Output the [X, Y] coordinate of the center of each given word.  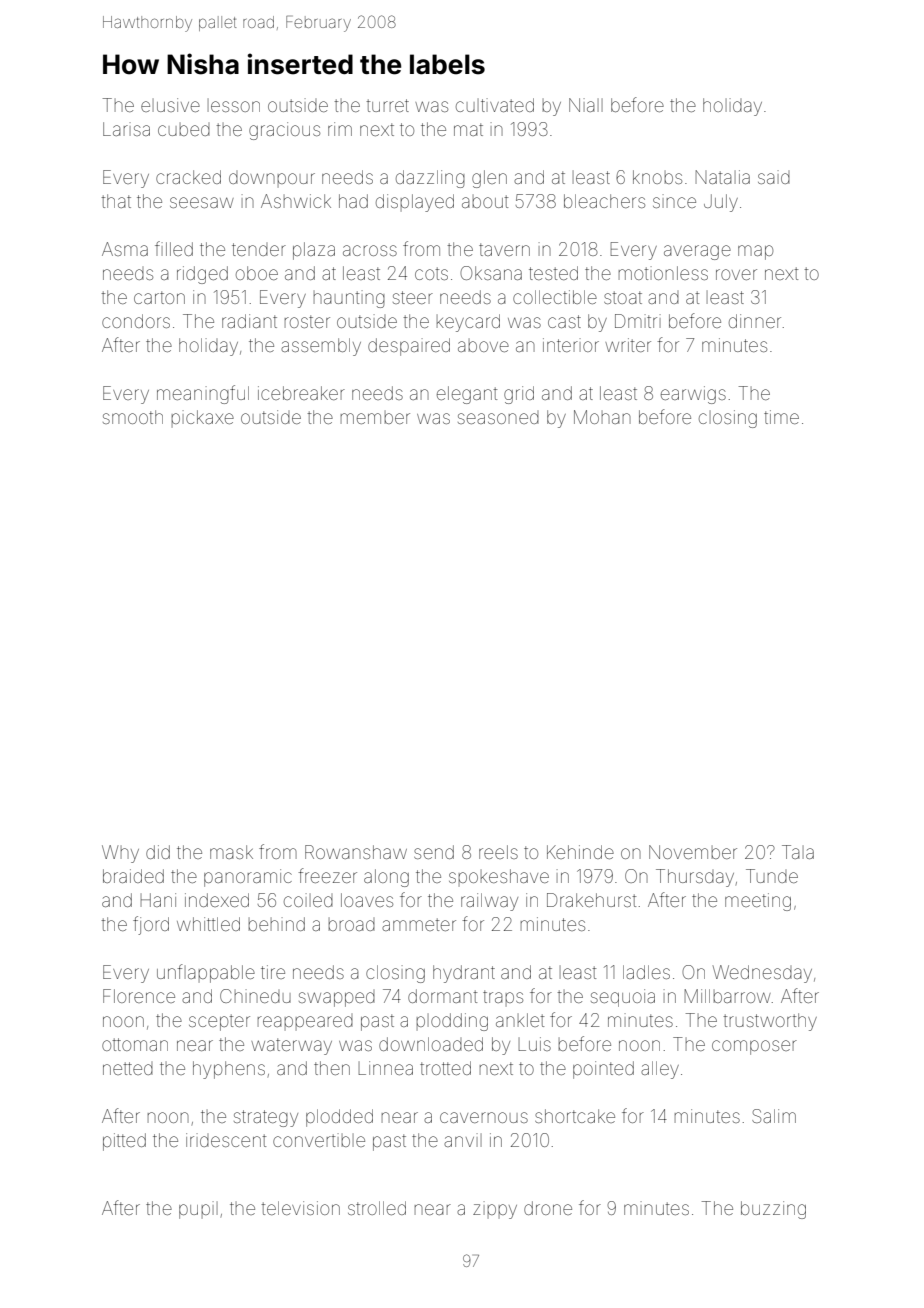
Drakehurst [591, 900]
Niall [586, 105]
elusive [170, 105]
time [781, 417]
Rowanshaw [356, 852]
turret [387, 105]
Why [120, 854]
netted [128, 1068]
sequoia [623, 998]
